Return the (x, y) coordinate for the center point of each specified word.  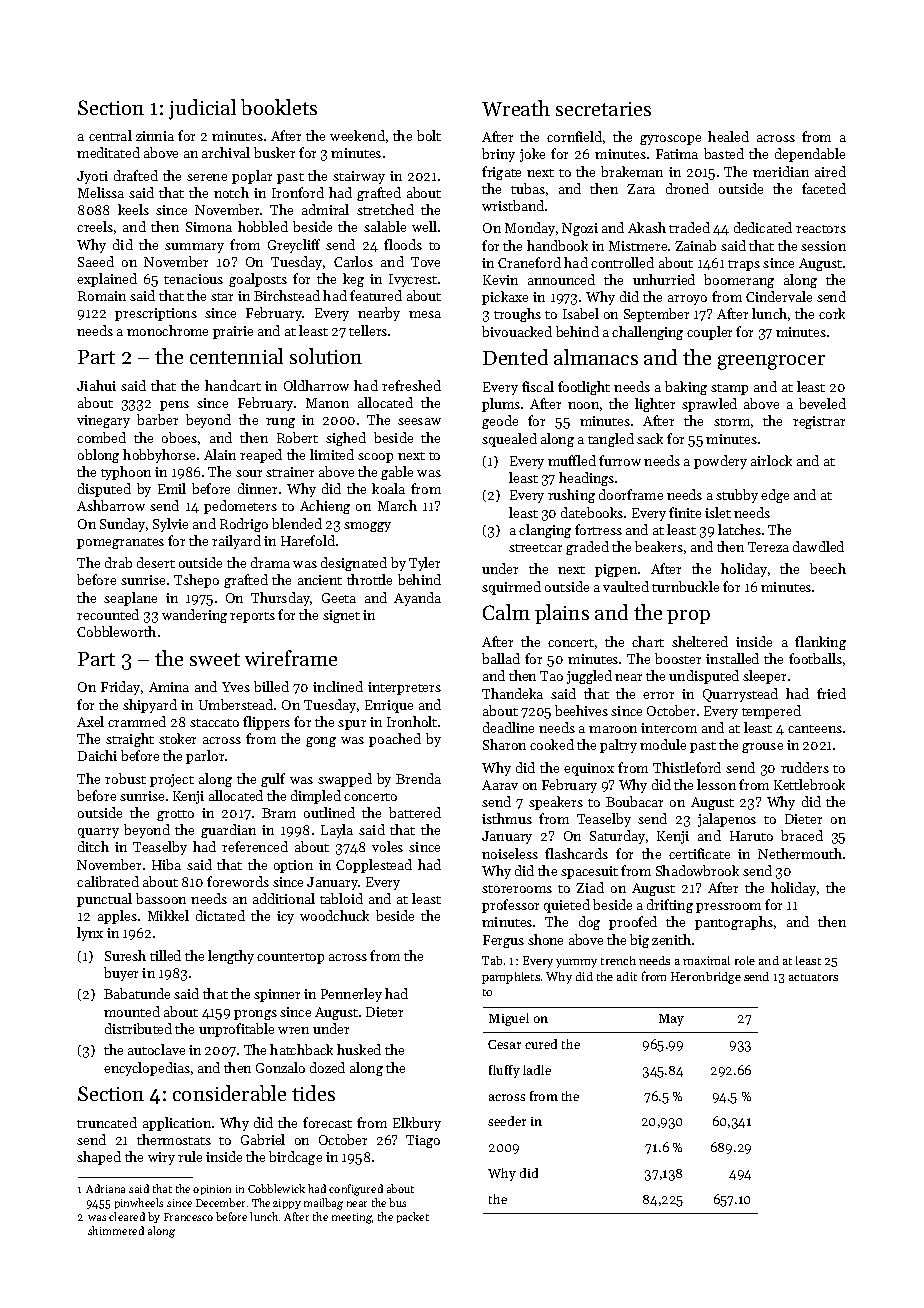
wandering (194, 616)
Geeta (339, 598)
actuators (813, 977)
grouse (762, 748)
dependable (810, 155)
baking (686, 388)
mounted (132, 1011)
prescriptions (156, 314)
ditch (93, 846)
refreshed (411, 385)
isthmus (507, 818)
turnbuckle (685, 586)
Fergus (503, 941)
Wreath (516, 108)
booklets (279, 107)
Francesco (188, 1217)
